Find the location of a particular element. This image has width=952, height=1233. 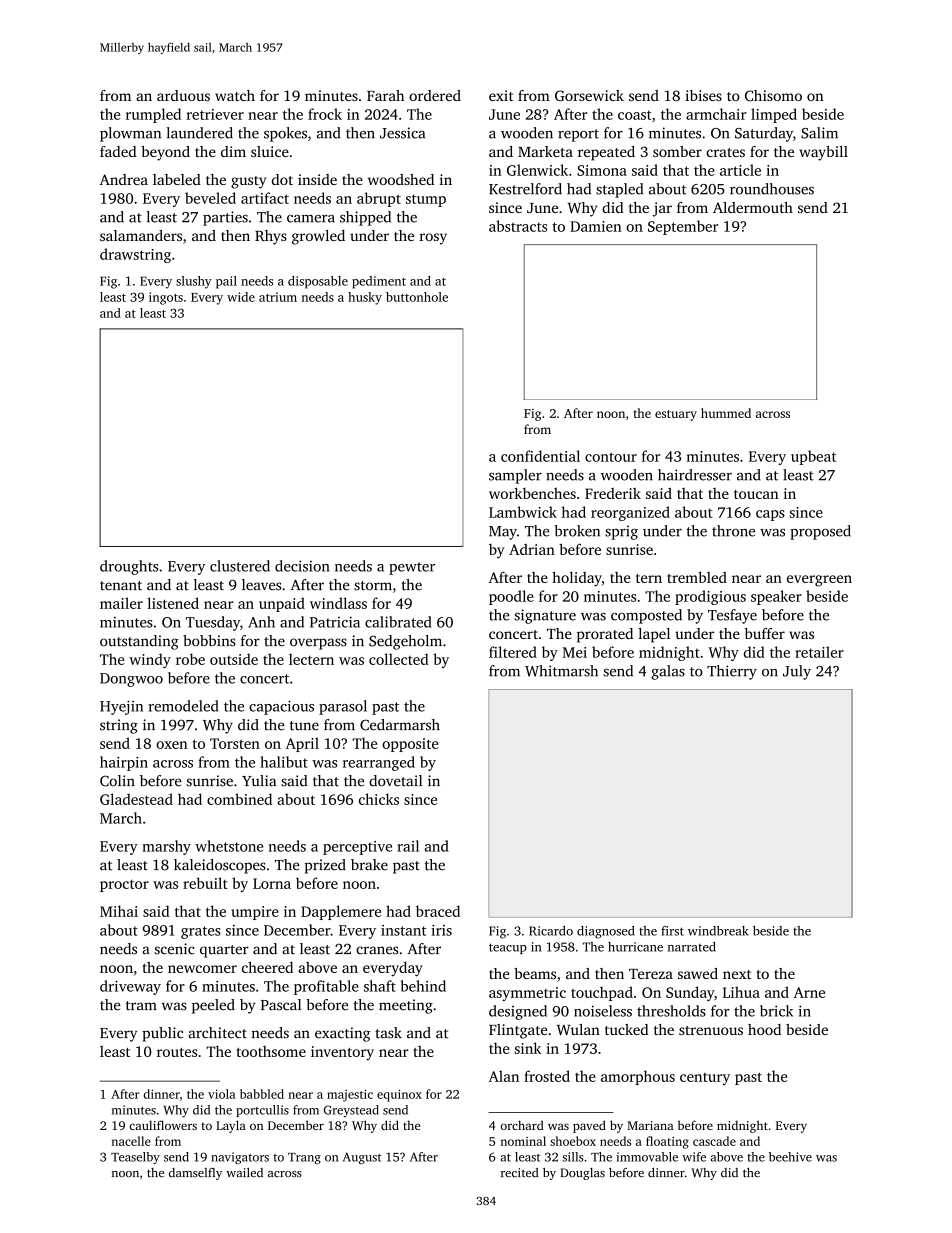

pail is located at coordinates (226, 282).
